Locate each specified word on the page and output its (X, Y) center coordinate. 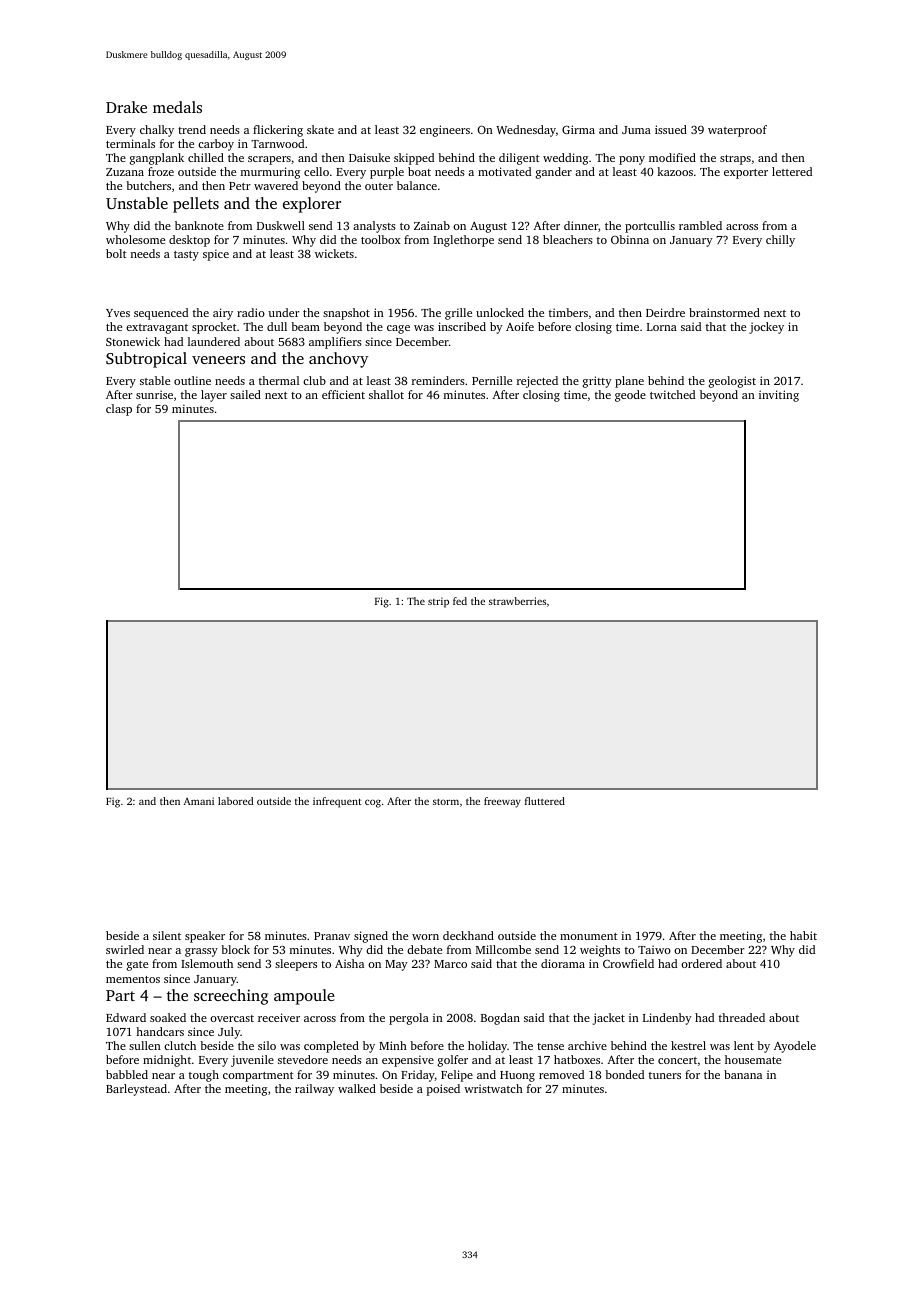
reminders (438, 380)
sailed (245, 394)
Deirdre (665, 312)
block (235, 949)
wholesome (135, 239)
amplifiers (335, 343)
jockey (766, 328)
